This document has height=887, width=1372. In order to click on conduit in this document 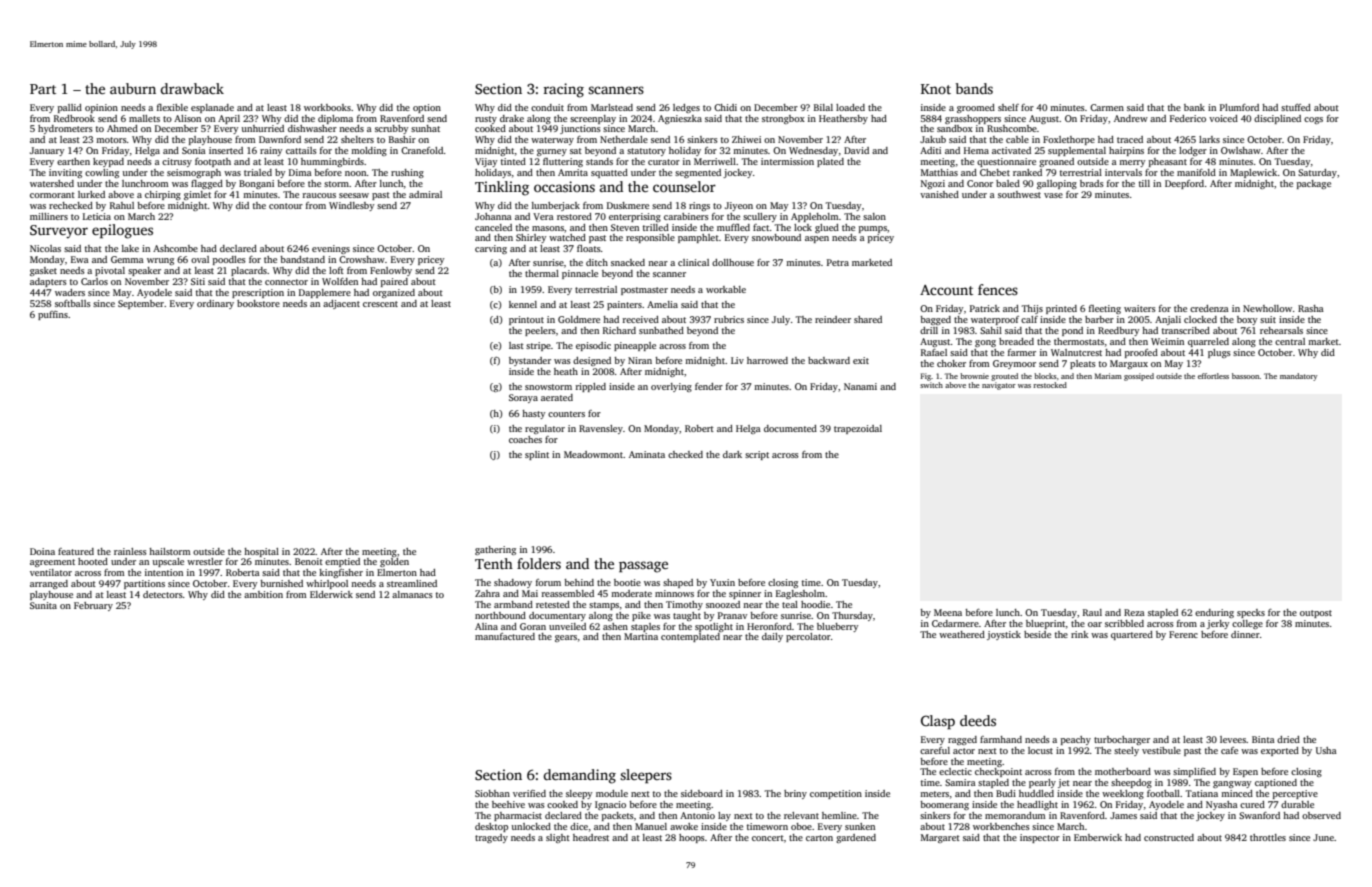, I will do `click(547, 107)`.
